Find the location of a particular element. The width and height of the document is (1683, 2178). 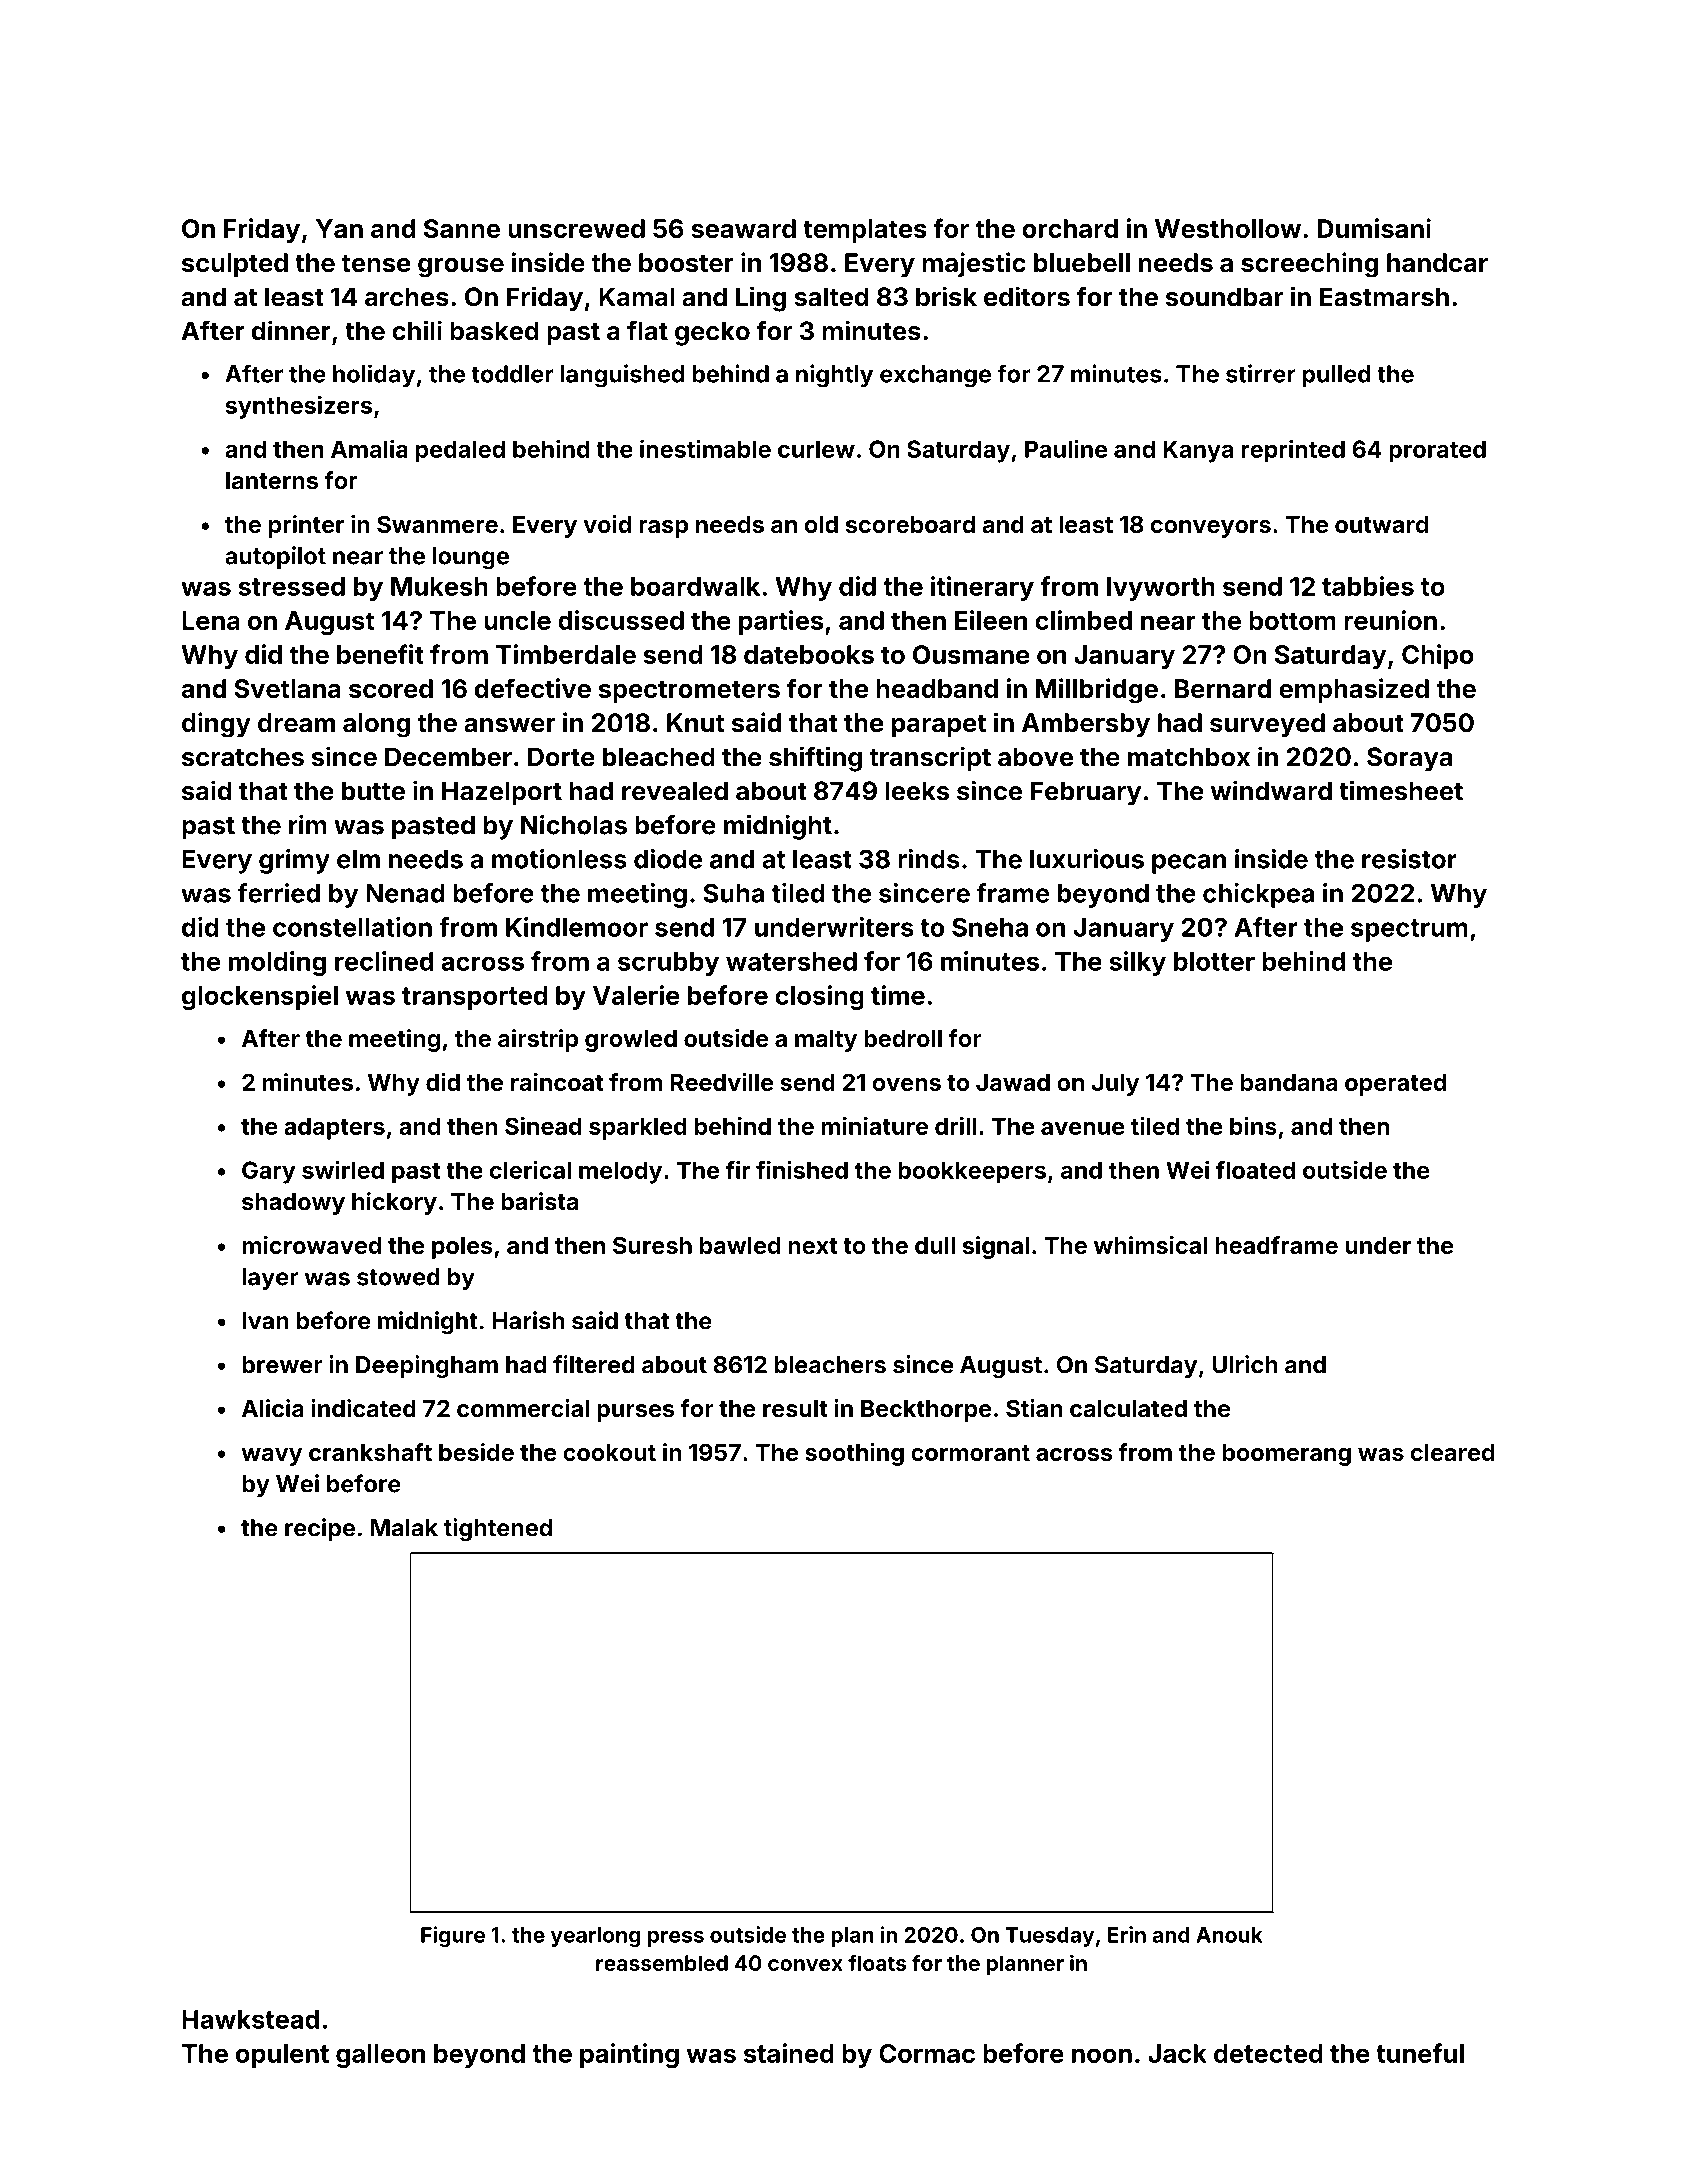

opulent is located at coordinates (282, 2056).
